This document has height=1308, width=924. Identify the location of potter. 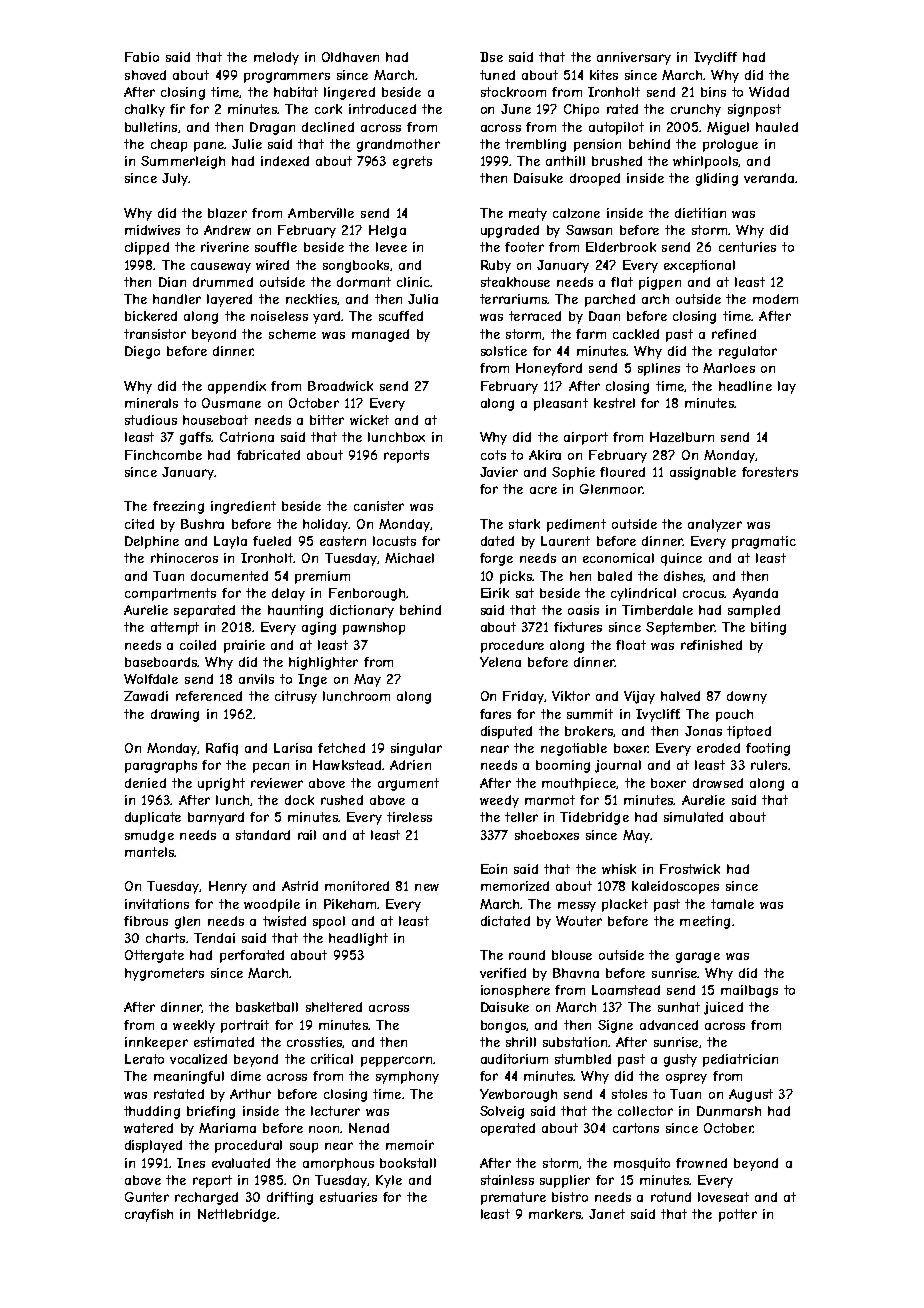
(738, 1215).
